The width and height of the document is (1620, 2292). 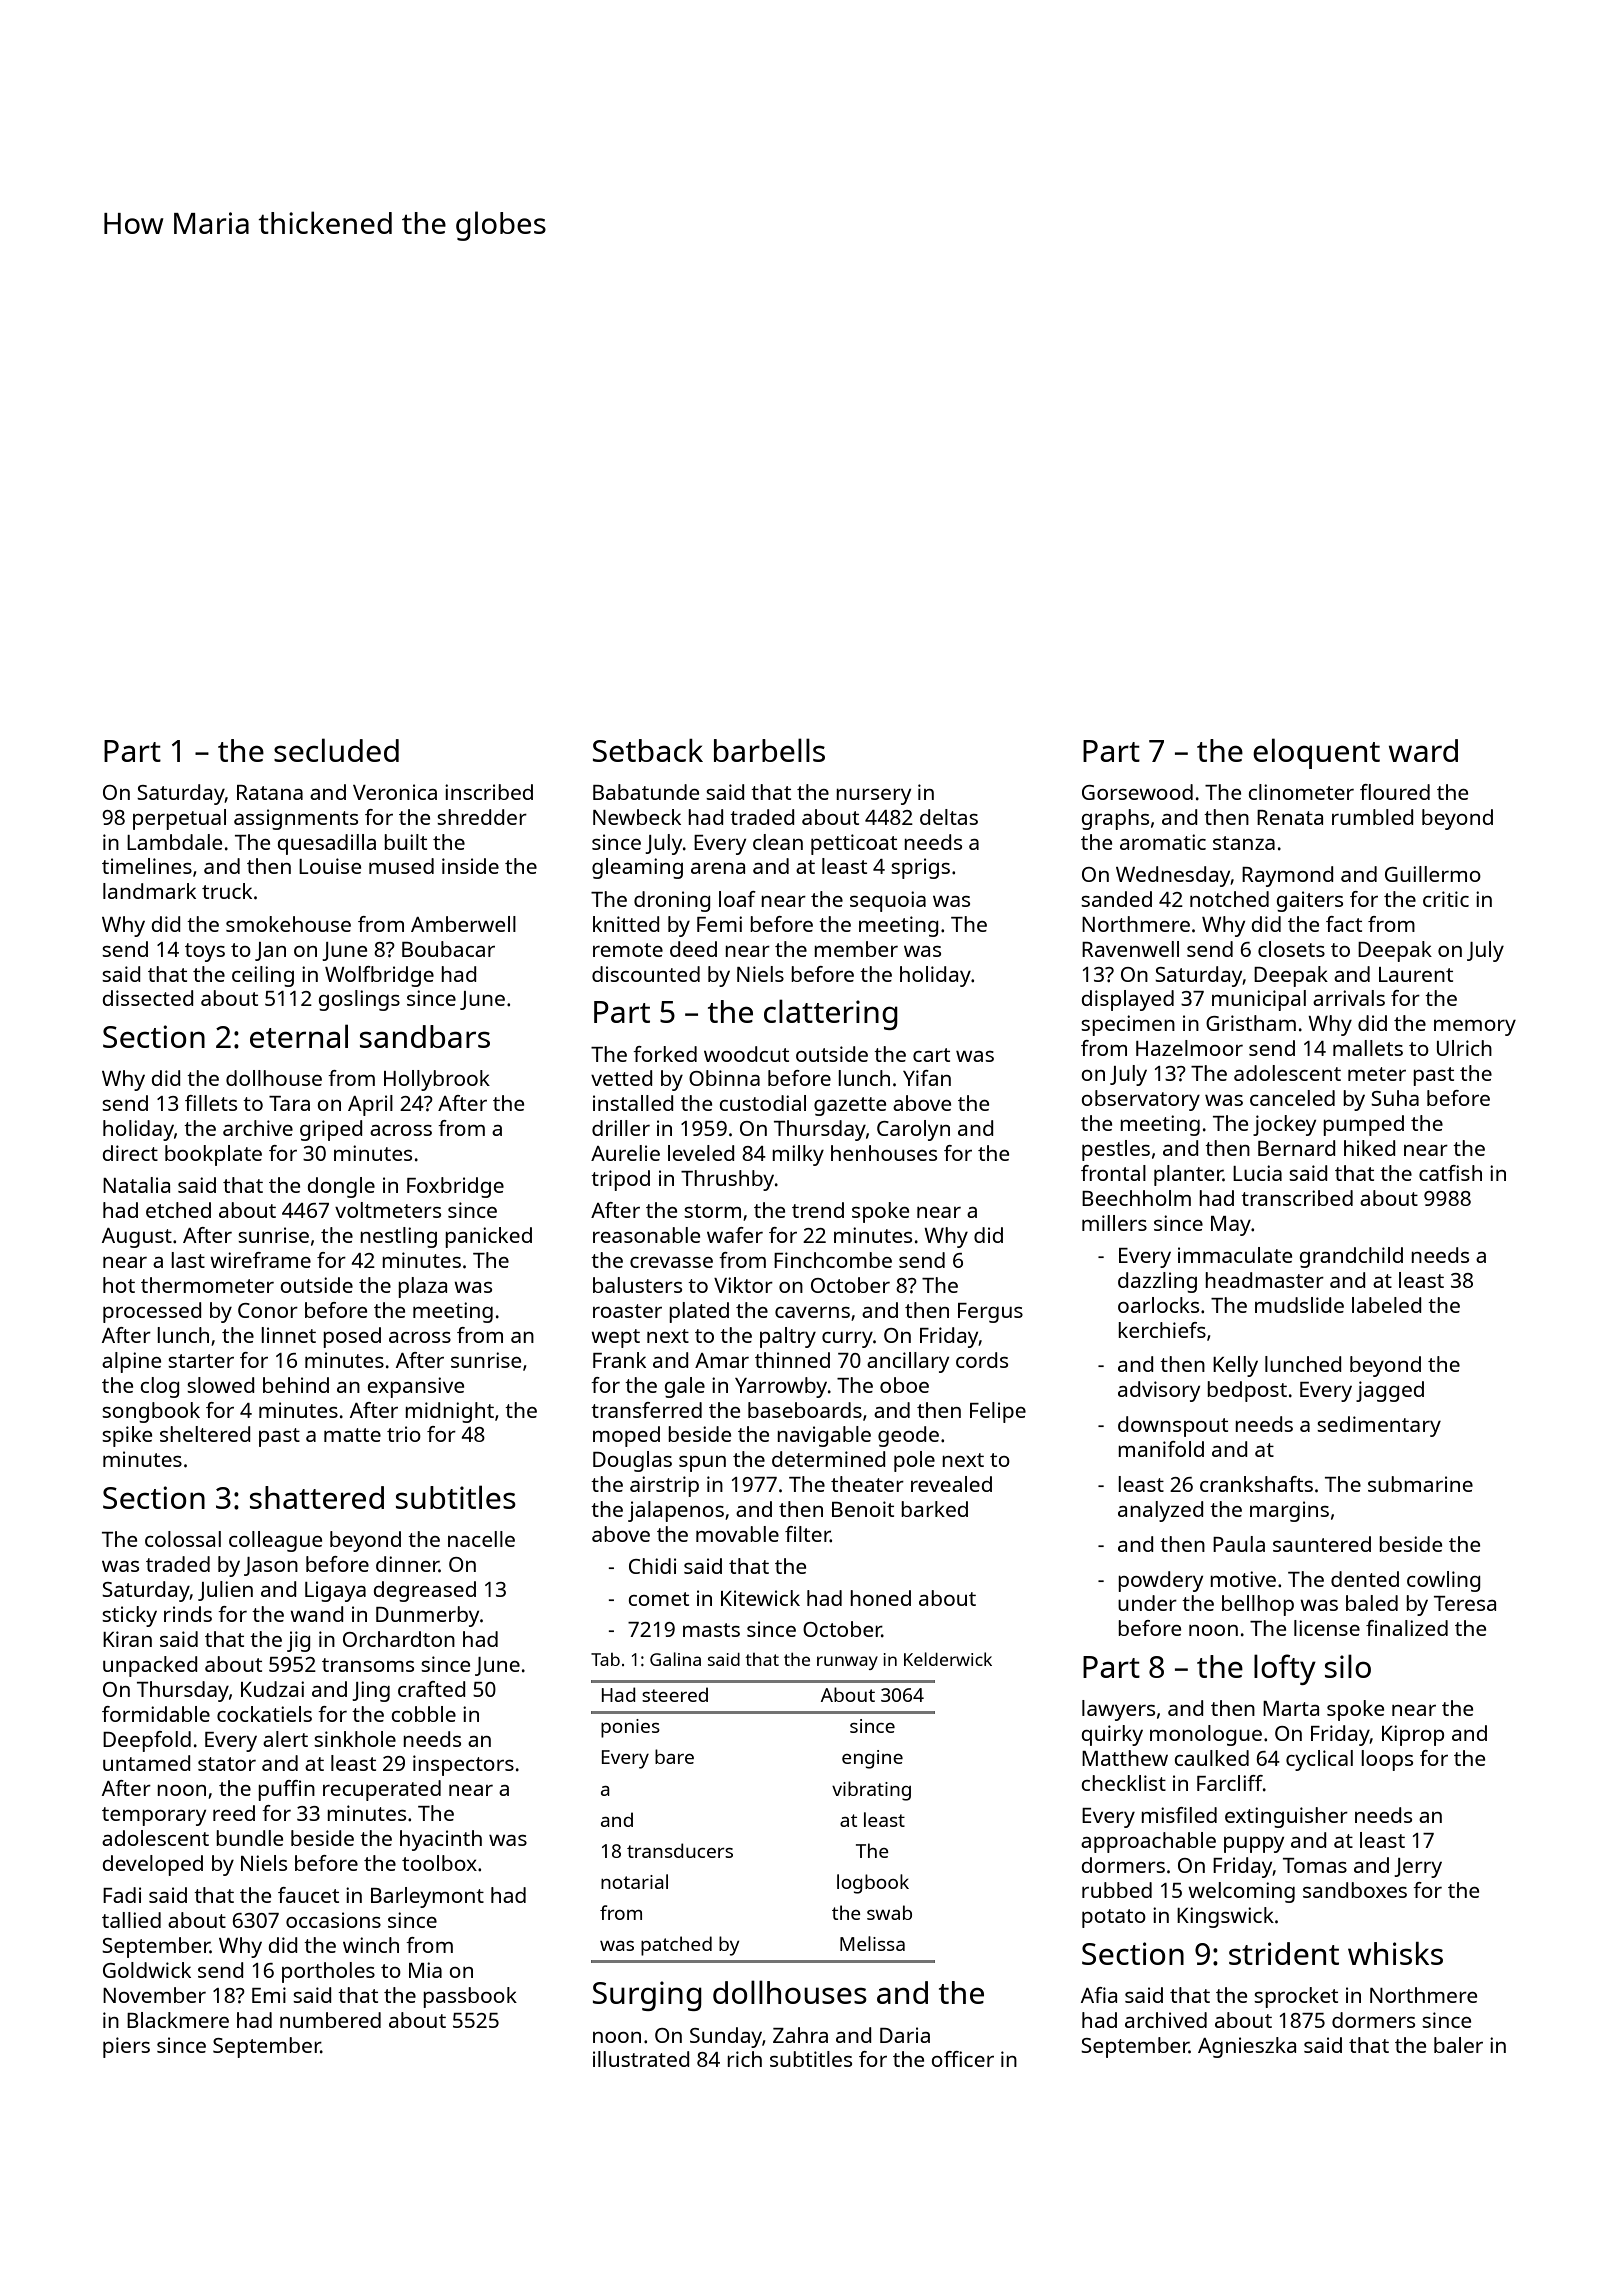 I want to click on assignments, so click(x=296, y=819).
